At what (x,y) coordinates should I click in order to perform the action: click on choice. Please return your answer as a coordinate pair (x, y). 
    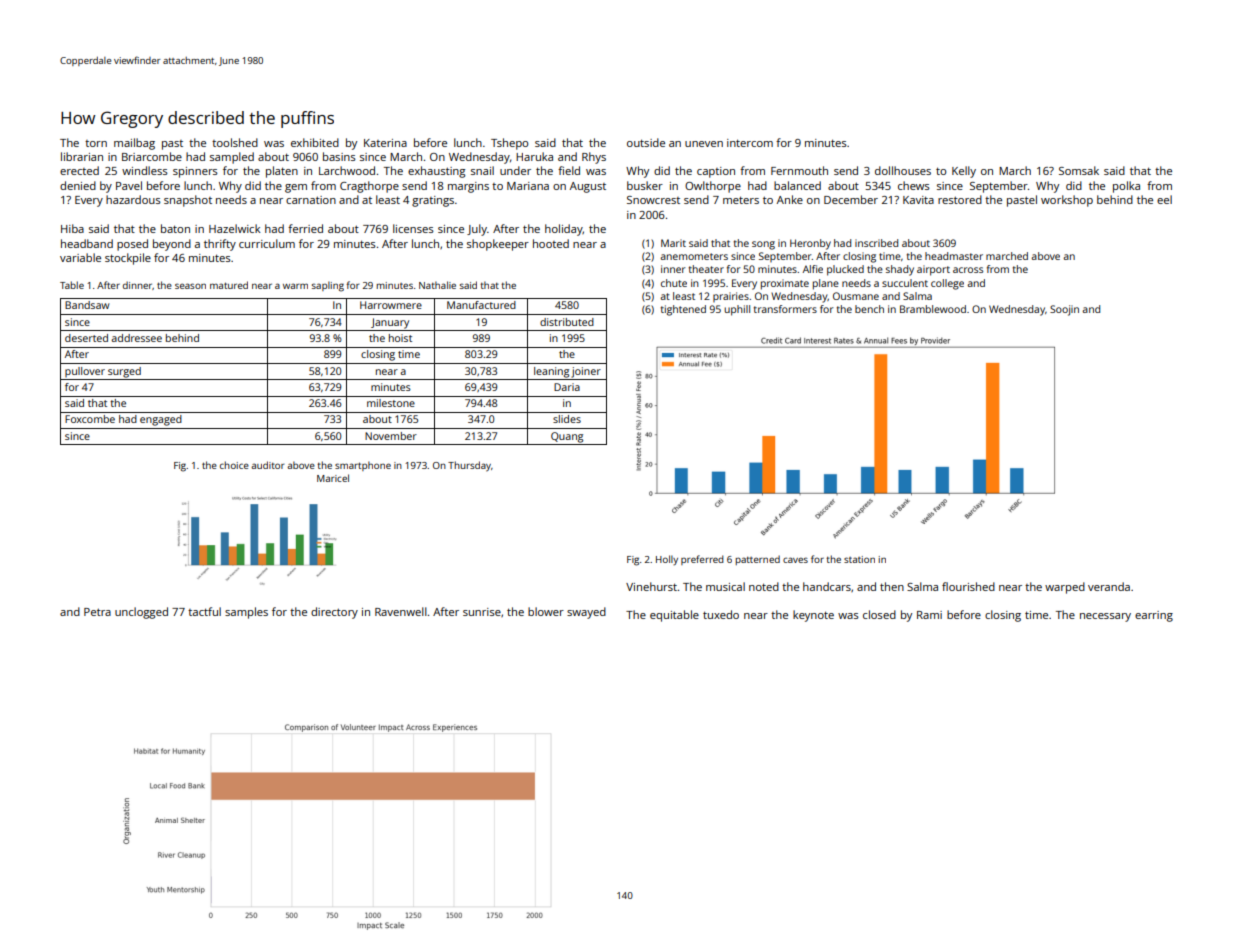
    Looking at the image, I should click on (234, 465).
